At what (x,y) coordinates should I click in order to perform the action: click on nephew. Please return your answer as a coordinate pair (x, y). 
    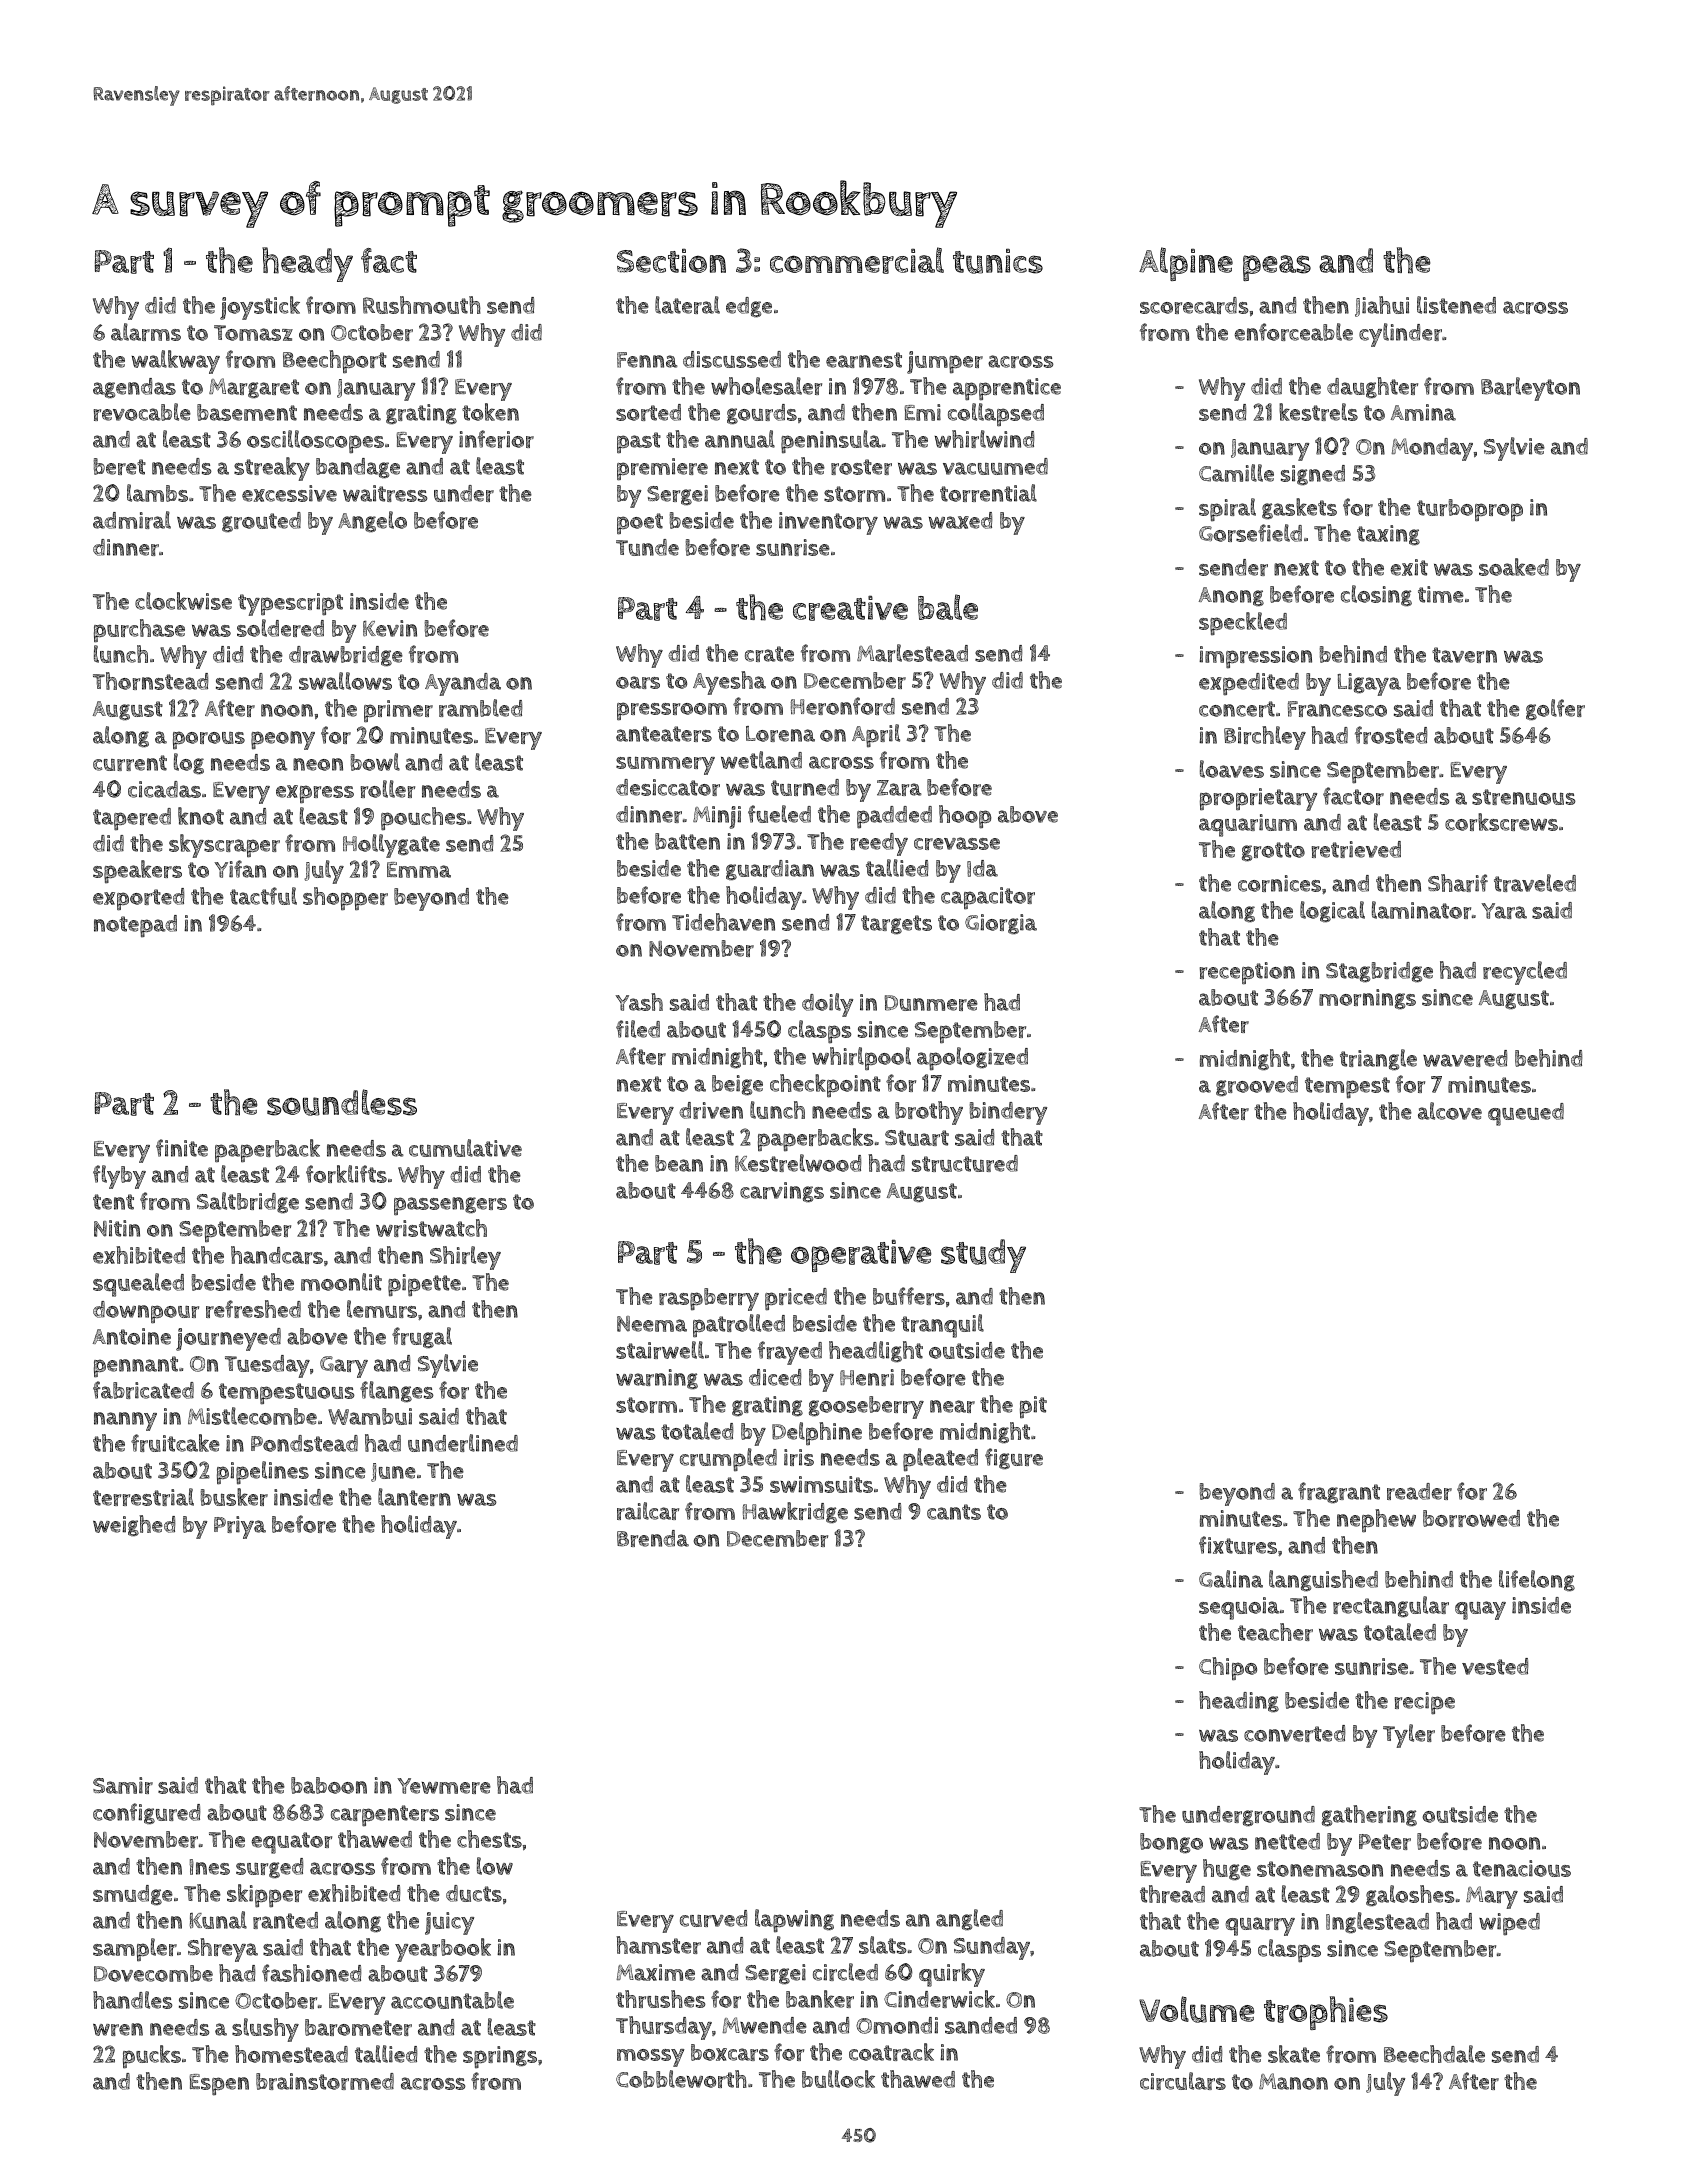
    Looking at the image, I should click on (1376, 1521).
